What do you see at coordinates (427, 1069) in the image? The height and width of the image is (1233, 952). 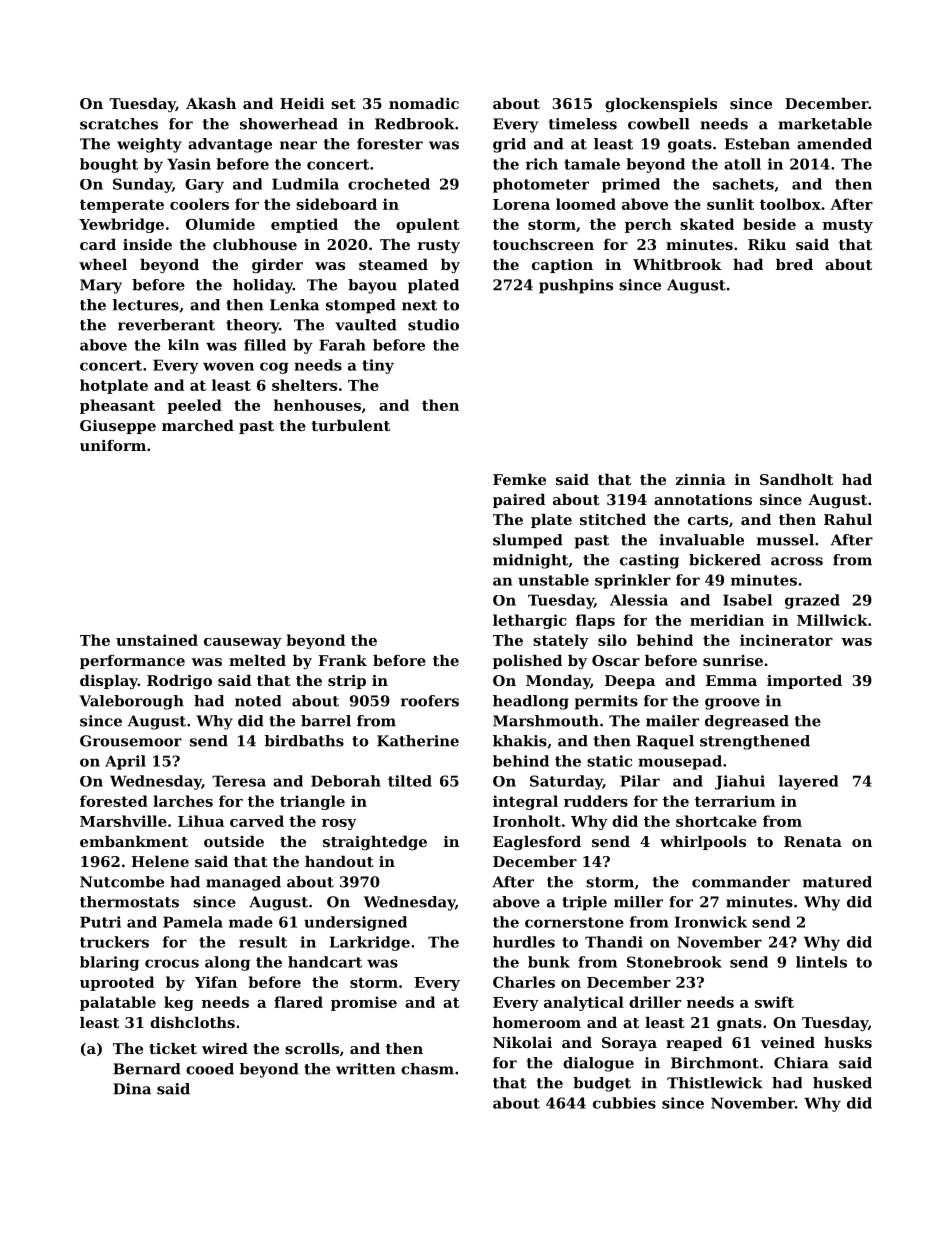 I see `chasm` at bounding box center [427, 1069].
